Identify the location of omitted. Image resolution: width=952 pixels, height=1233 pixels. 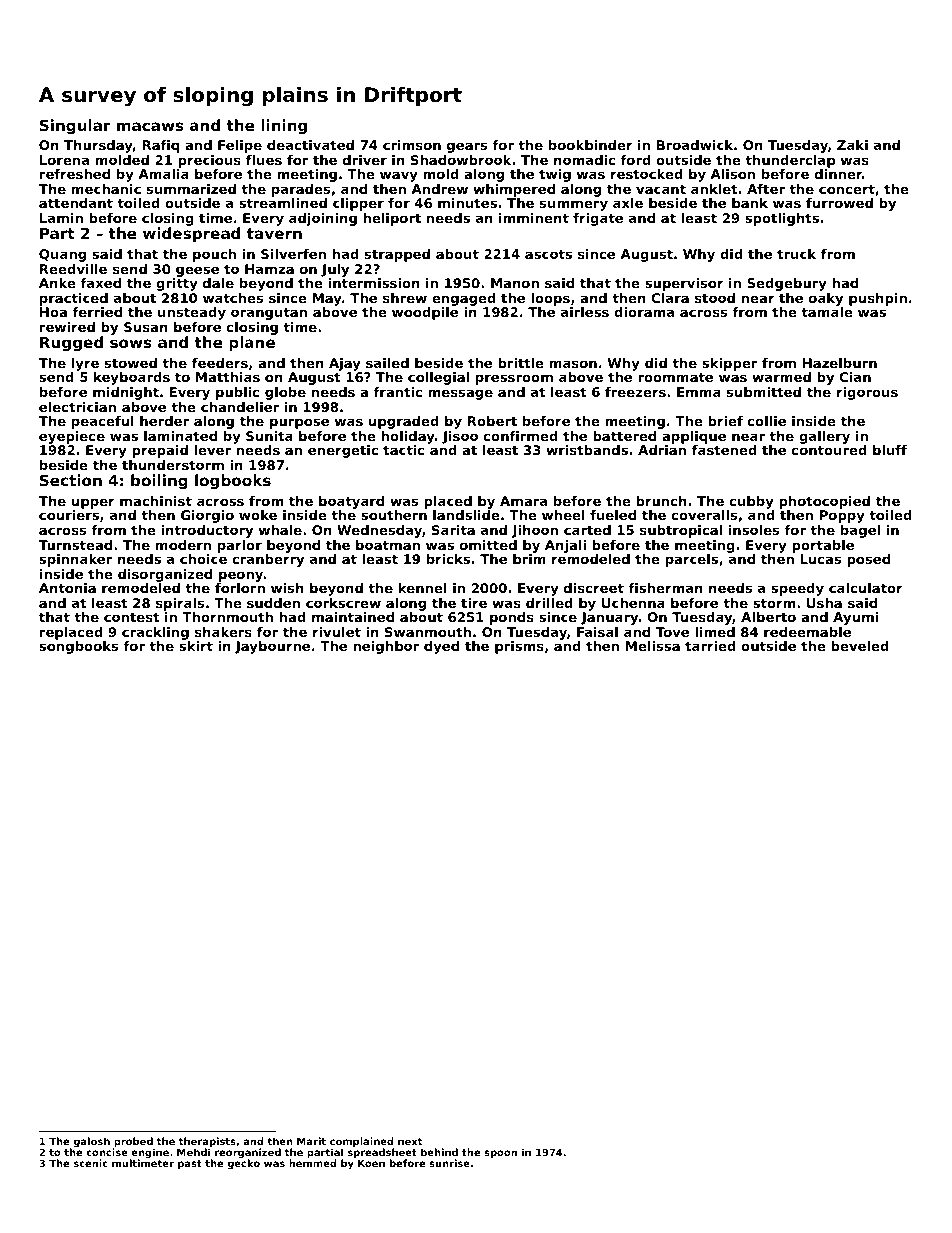
(488, 545).
